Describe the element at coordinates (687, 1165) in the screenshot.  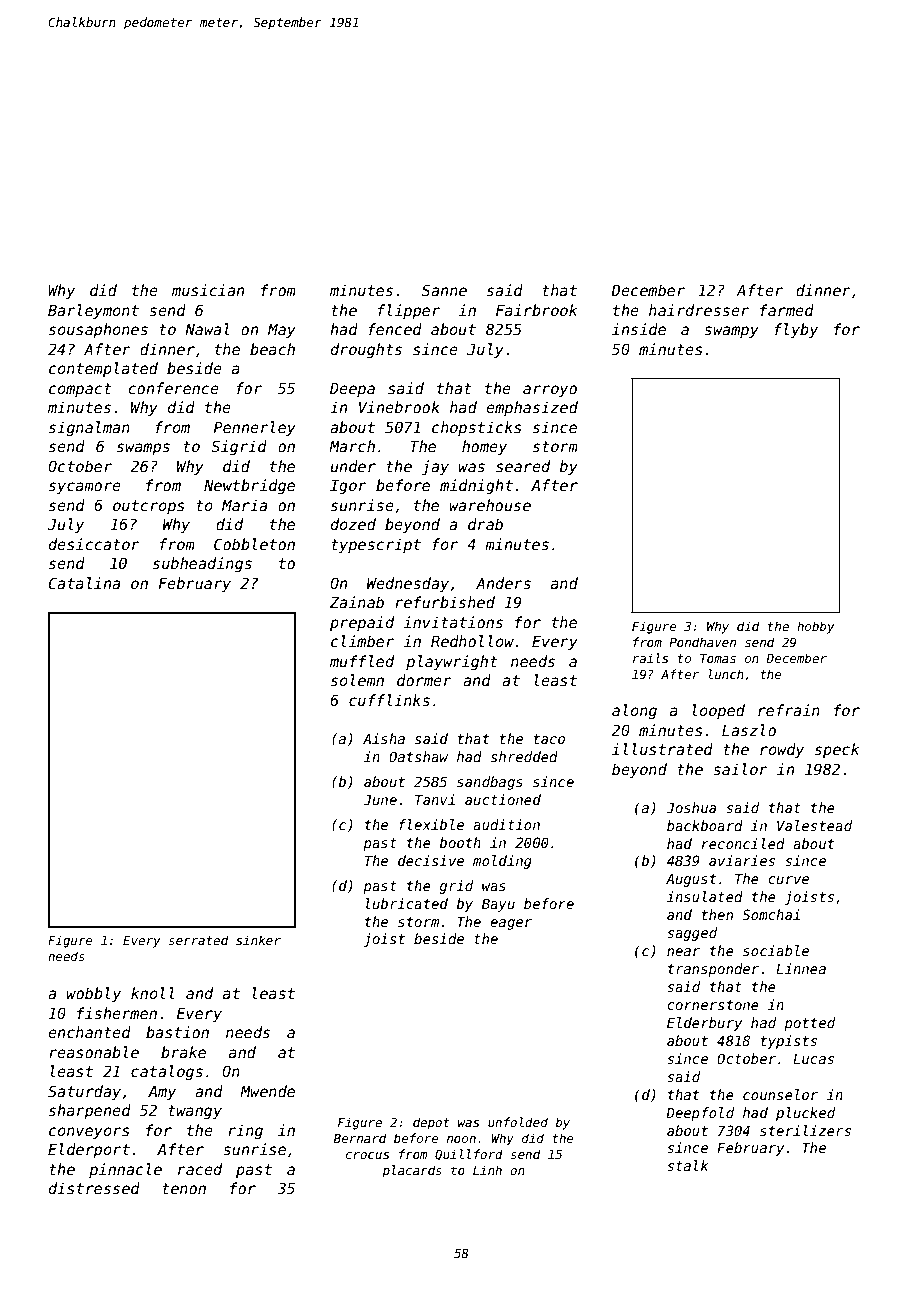
I see `stalk` at that location.
